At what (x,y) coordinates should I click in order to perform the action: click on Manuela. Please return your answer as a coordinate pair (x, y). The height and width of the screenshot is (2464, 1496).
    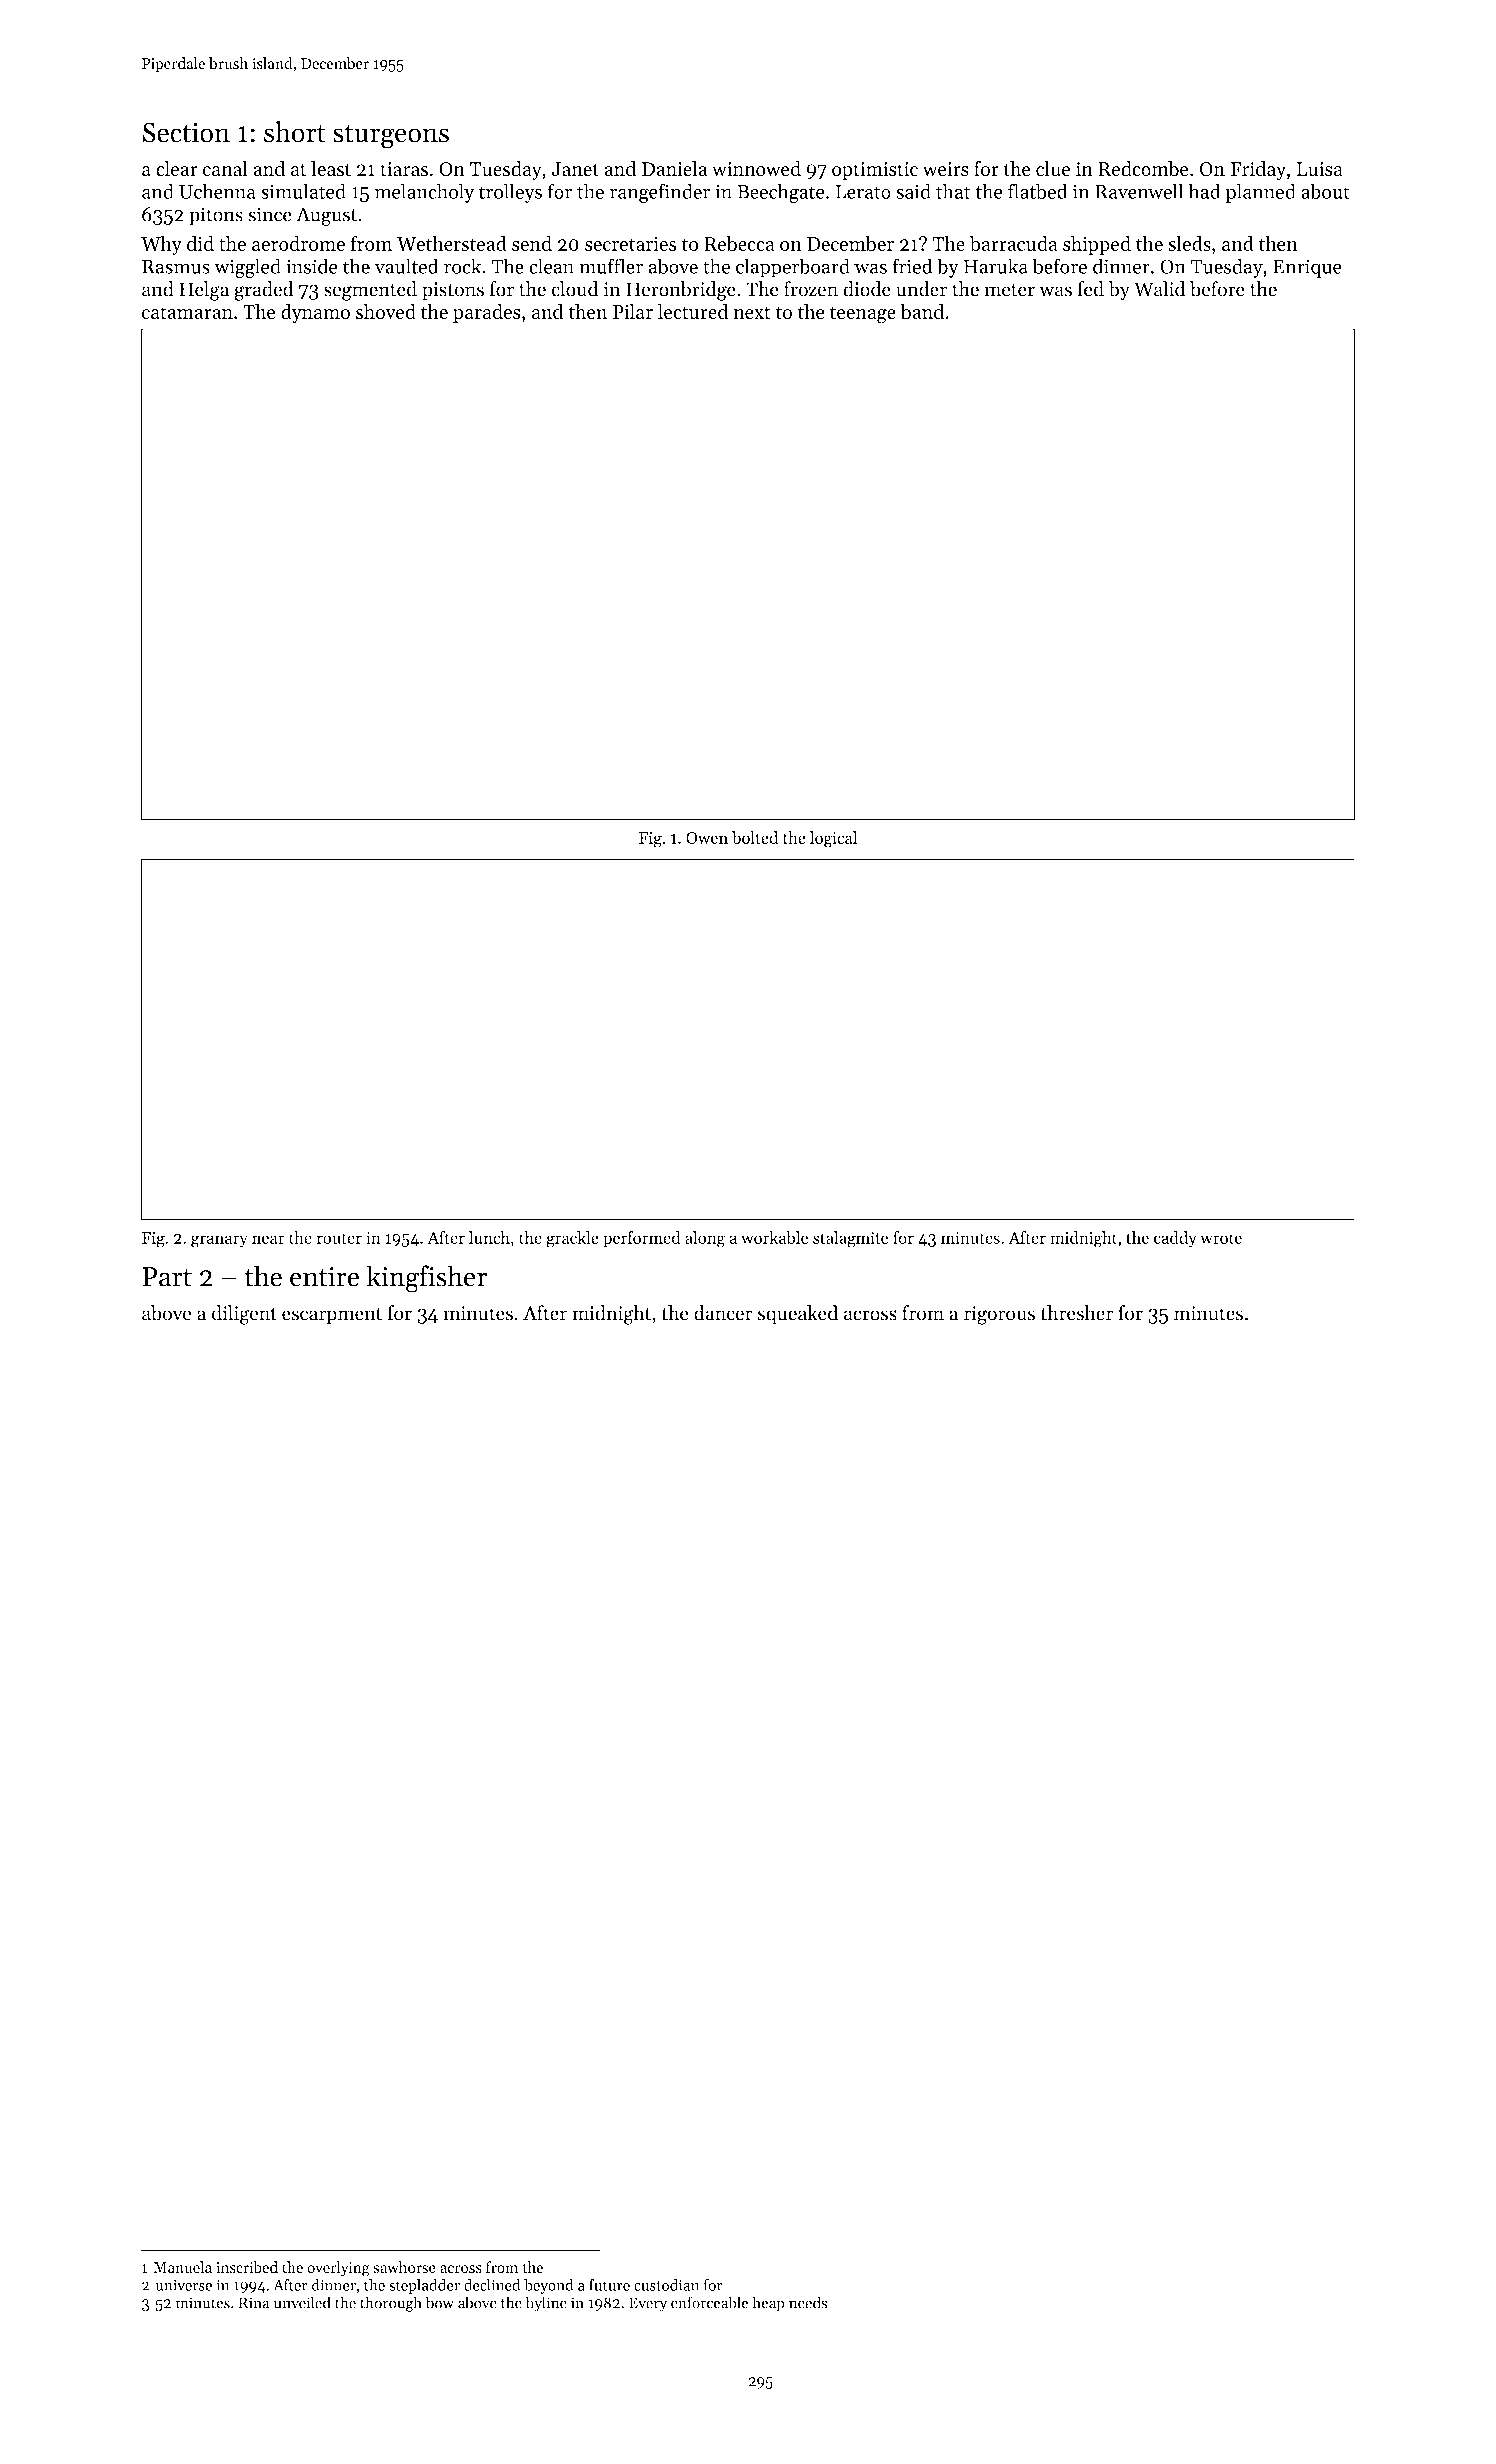
    Looking at the image, I should click on (183, 2267).
